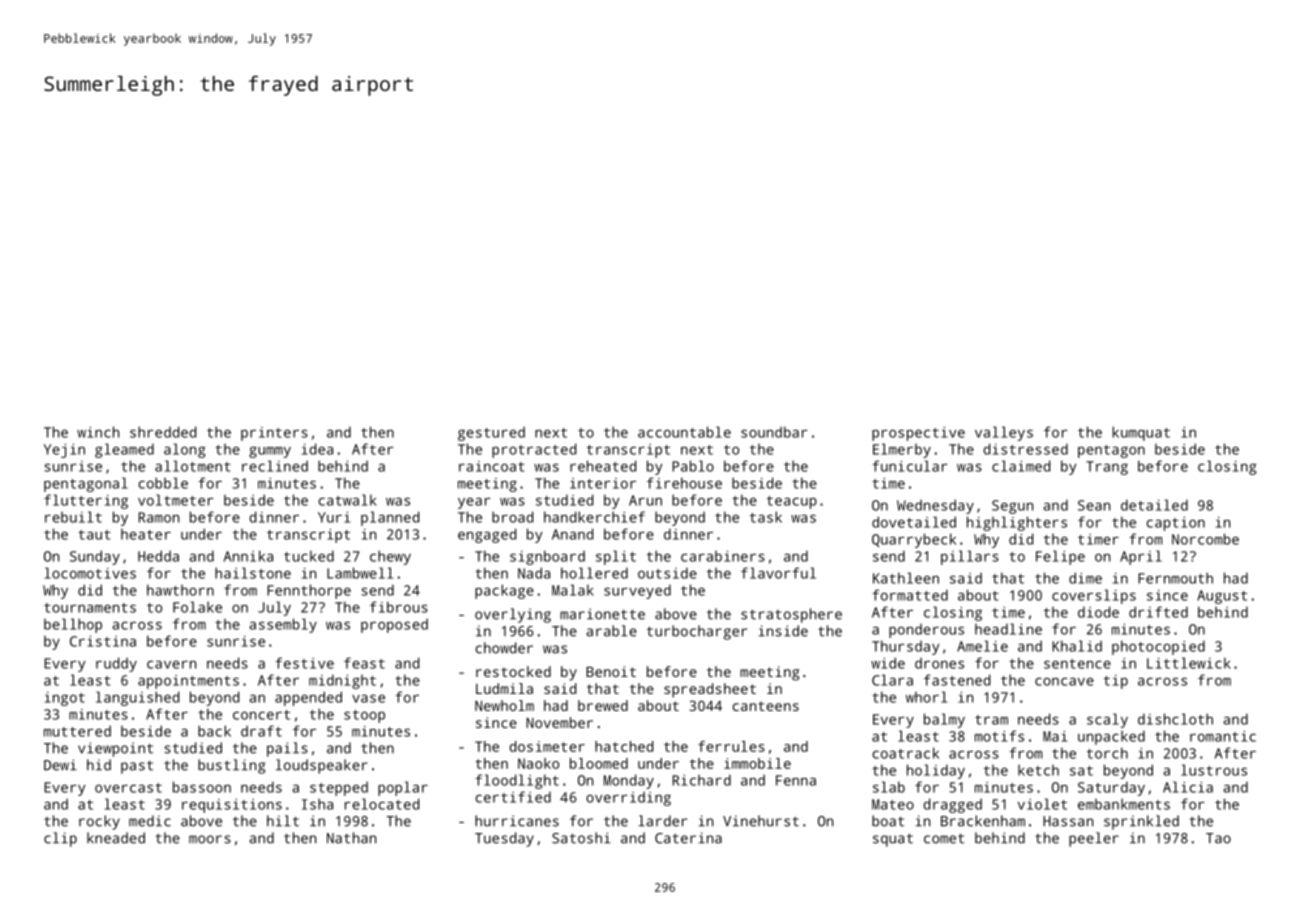  Describe the element at coordinates (957, 680) in the document. I see `fastened` at that location.
